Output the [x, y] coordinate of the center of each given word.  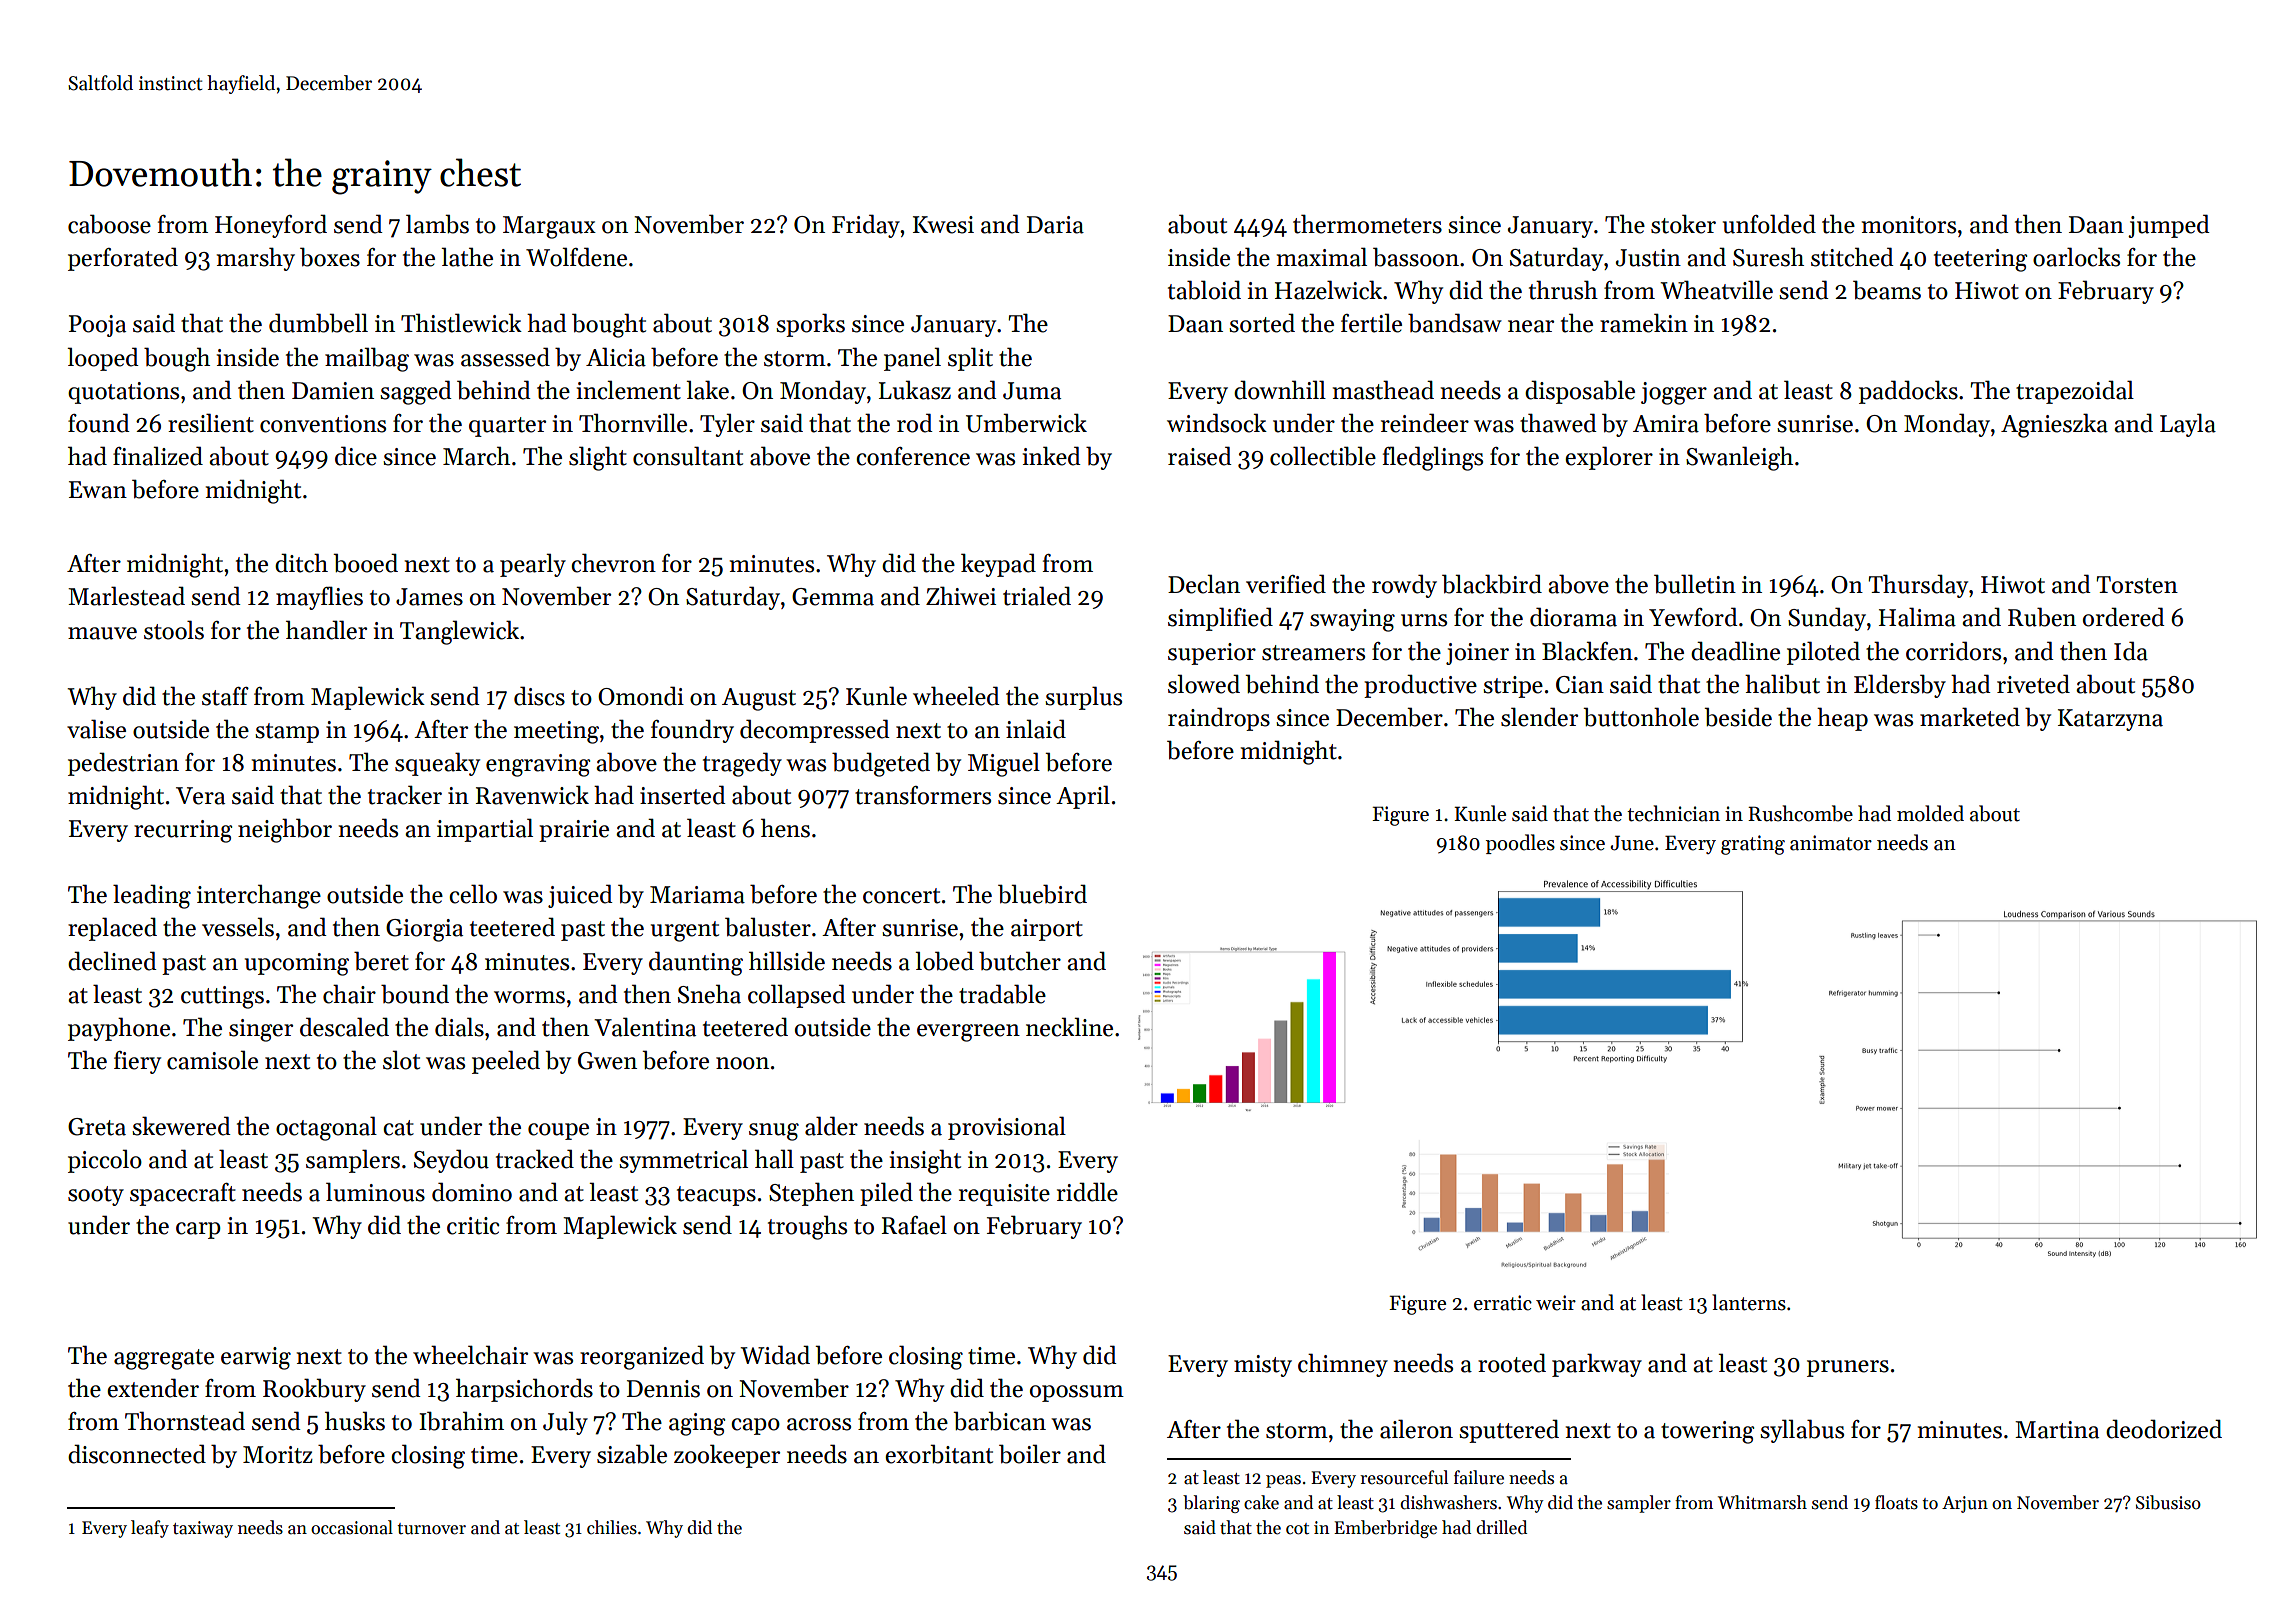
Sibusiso [2168, 1502]
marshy [256, 259]
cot [1297, 1529]
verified [1286, 584]
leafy [150, 1529]
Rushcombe [1800, 813]
